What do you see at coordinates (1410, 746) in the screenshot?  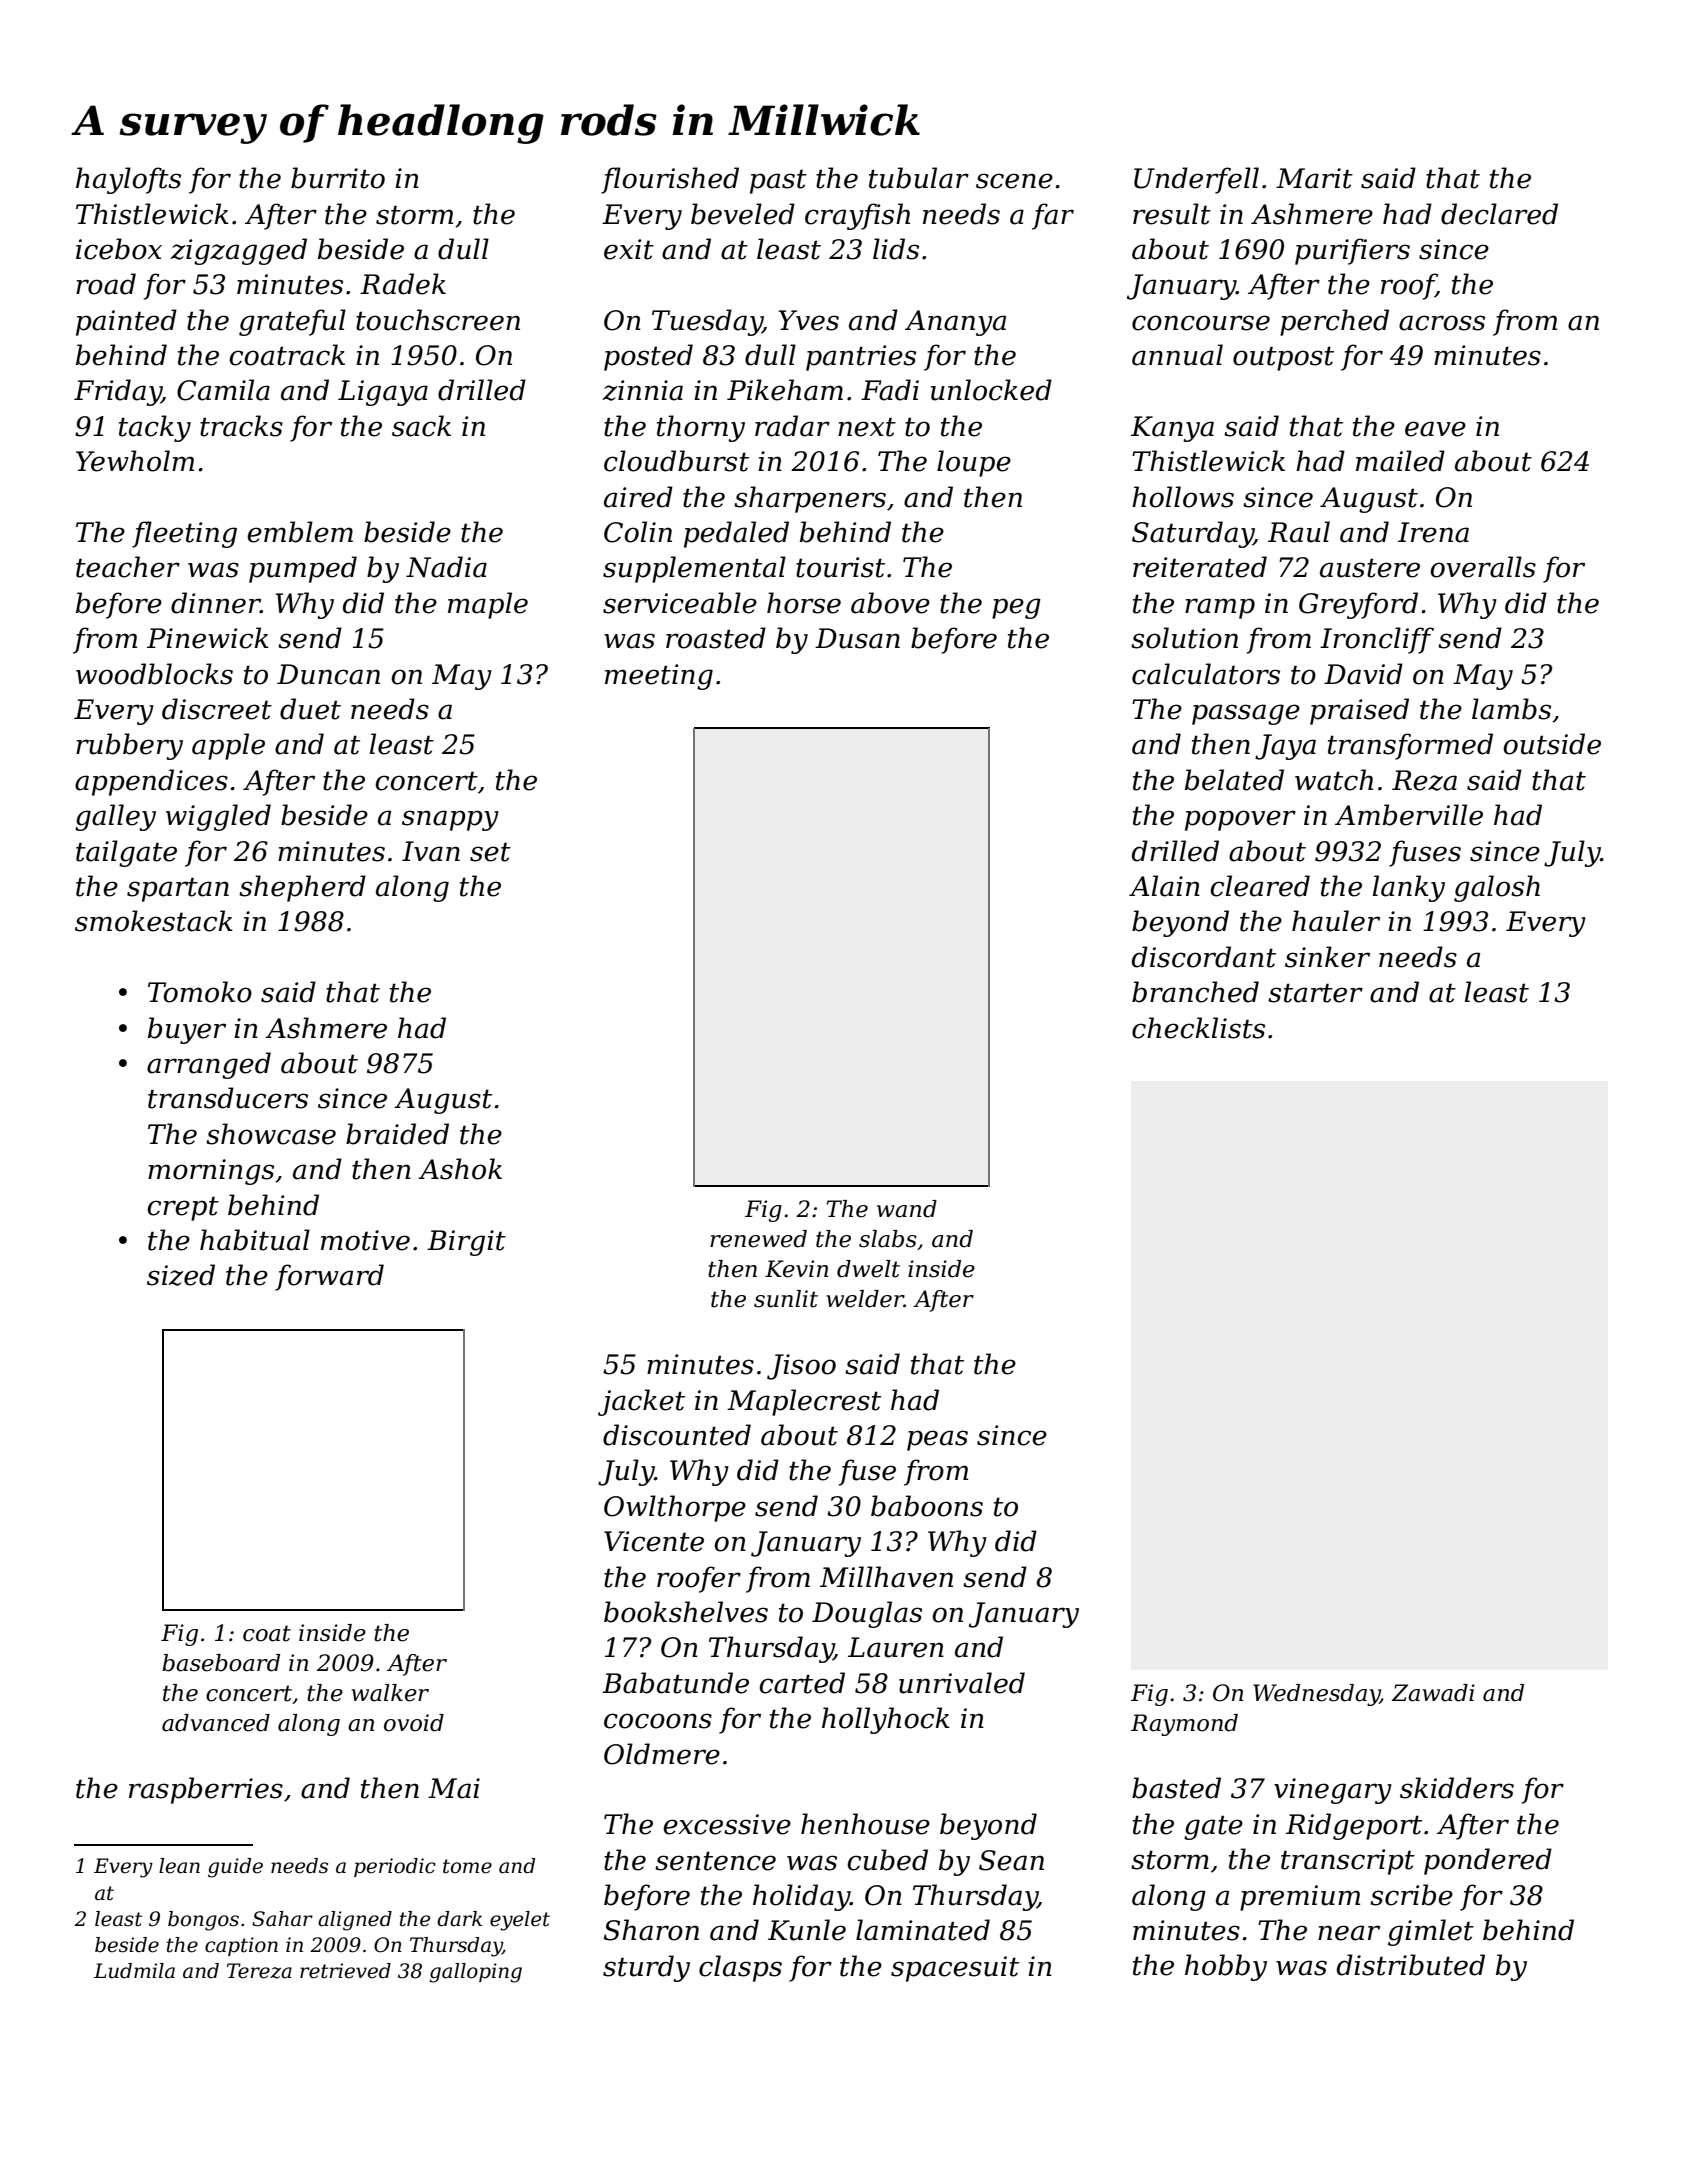 I see `transformed` at bounding box center [1410, 746].
